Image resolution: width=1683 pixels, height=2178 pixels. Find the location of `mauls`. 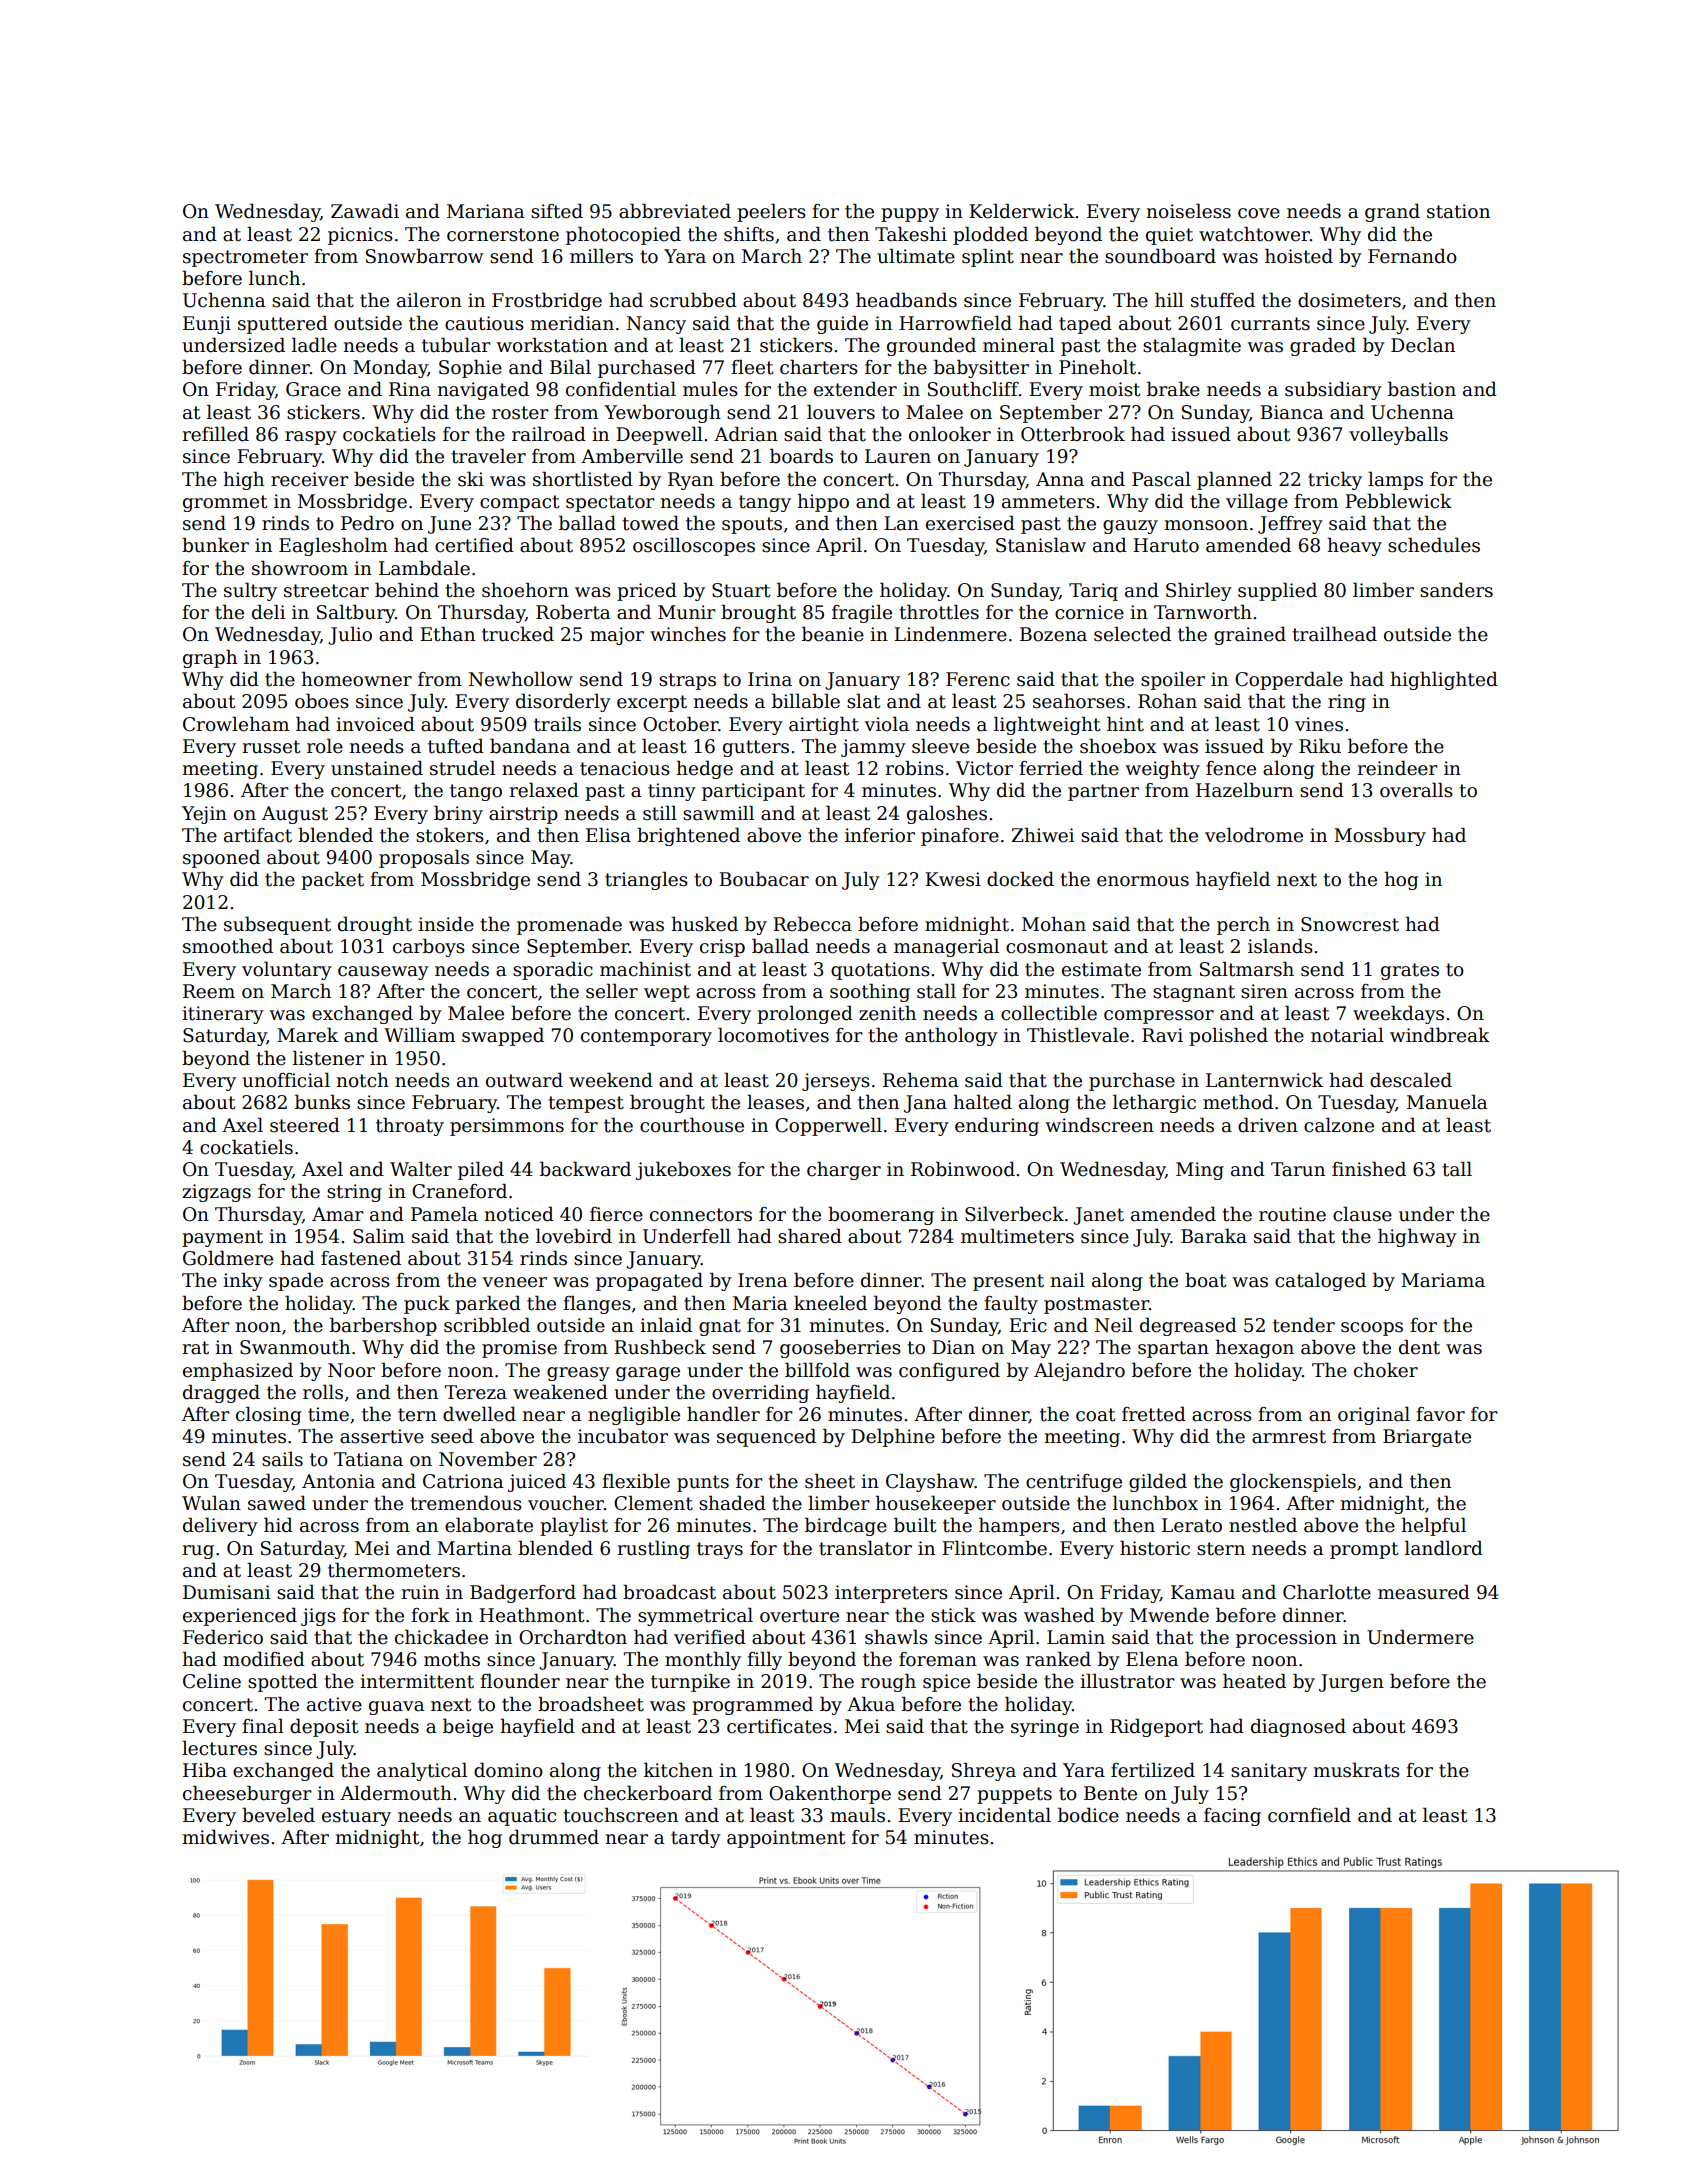

mauls is located at coordinates (857, 1815).
